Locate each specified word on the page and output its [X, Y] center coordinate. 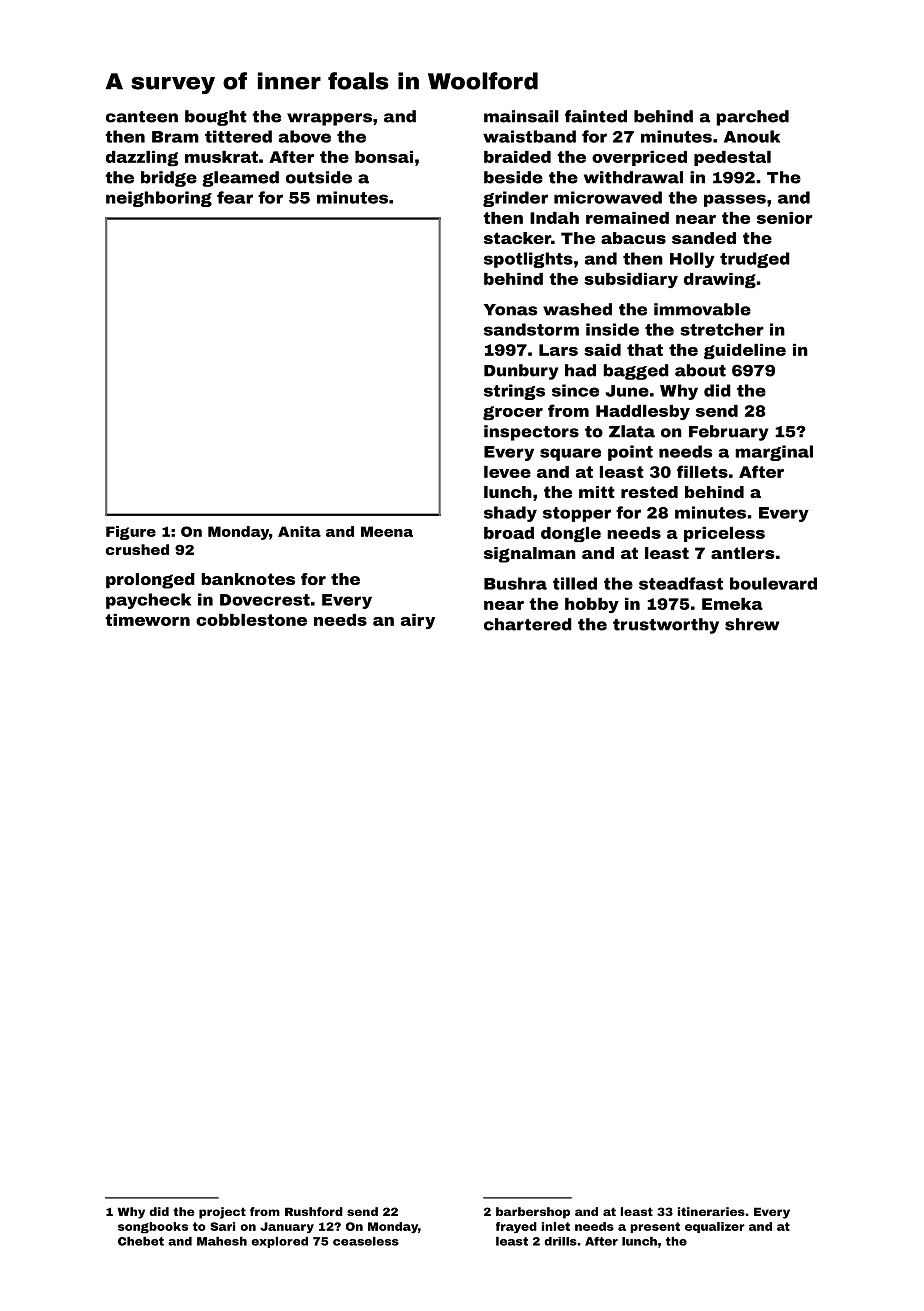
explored [279, 1242]
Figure [131, 533]
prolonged [150, 581]
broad [509, 533]
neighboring [159, 199]
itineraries [711, 1211]
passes [735, 200]
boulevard [773, 583]
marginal [774, 453]
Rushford [314, 1211]
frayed [516, 1227]
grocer [513, 413]
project [222, 1213]
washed [577, 309]
